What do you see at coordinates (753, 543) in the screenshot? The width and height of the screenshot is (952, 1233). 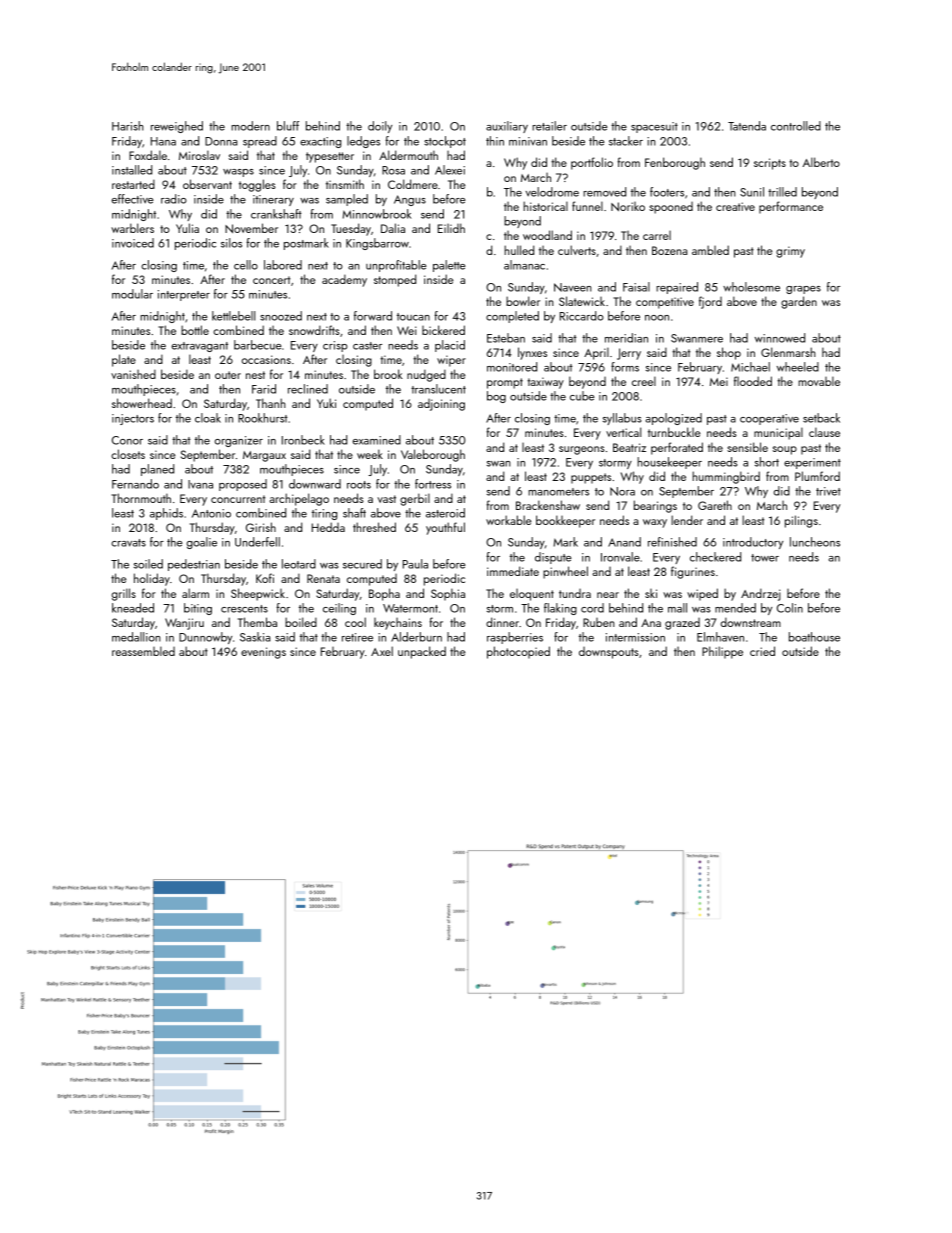 I see `introductory` at bounding box center [753, 543].
